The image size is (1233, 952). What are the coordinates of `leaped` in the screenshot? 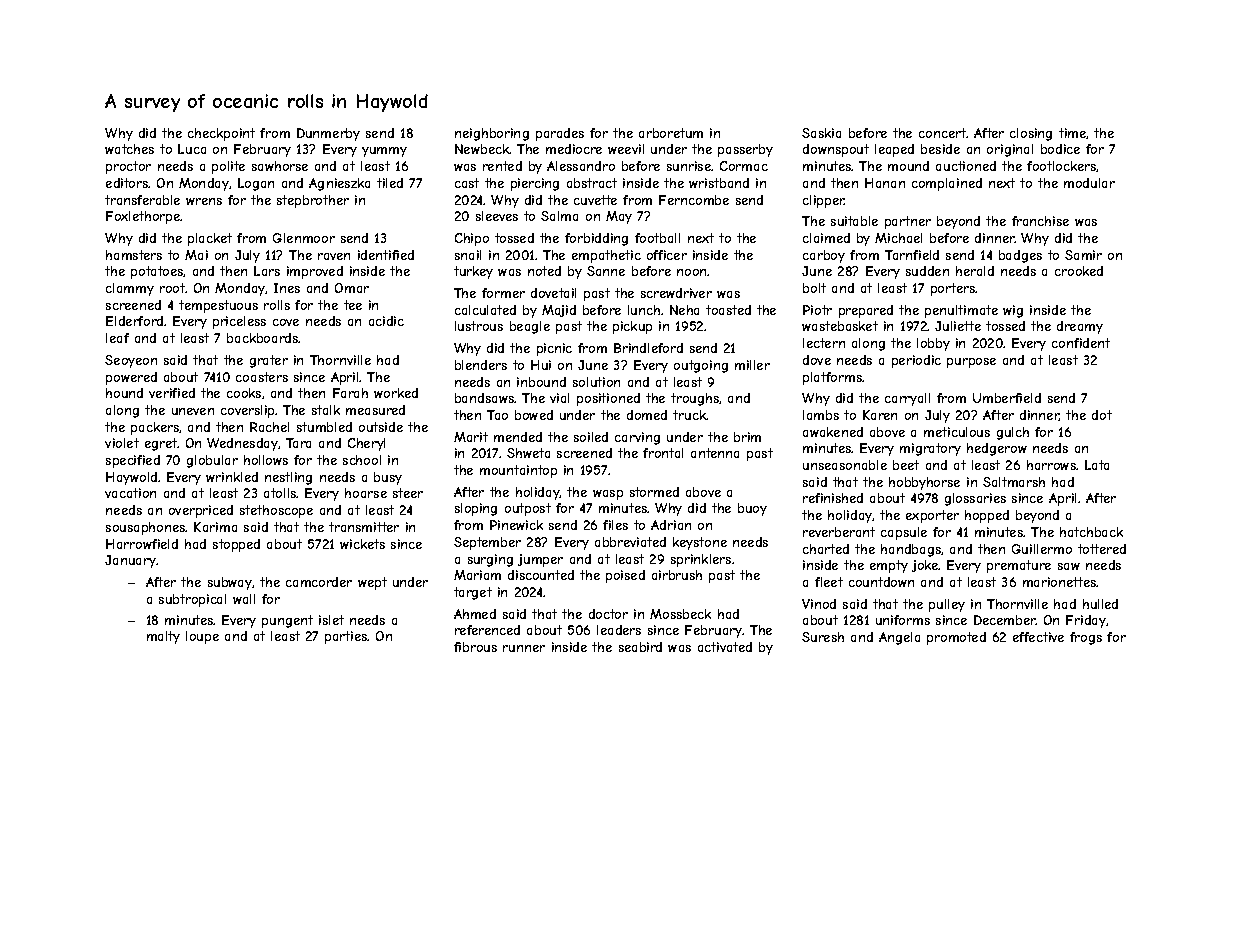 It's located at (894, 150).
